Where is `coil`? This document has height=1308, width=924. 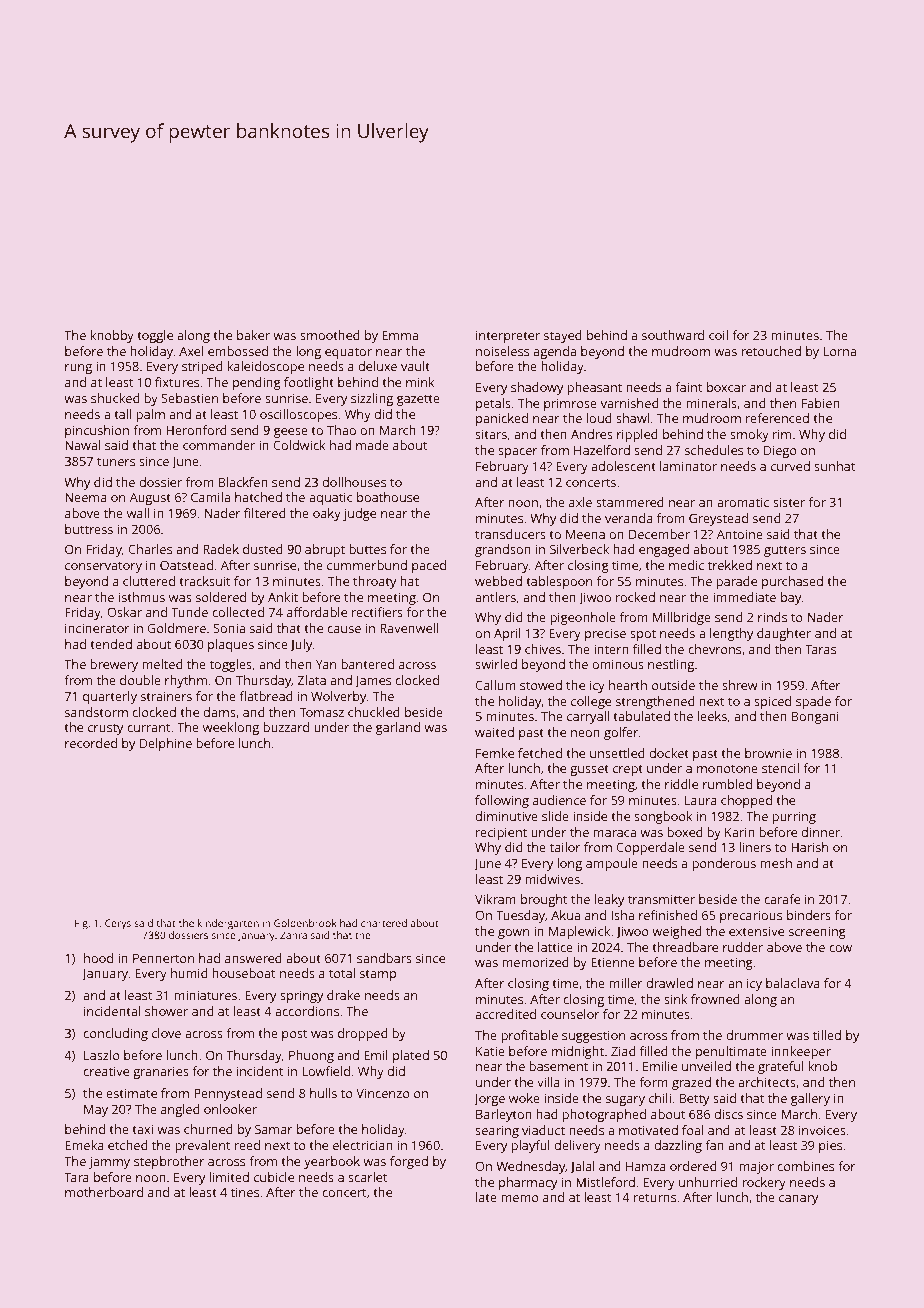 coil is located at coordinates (718, 335).
